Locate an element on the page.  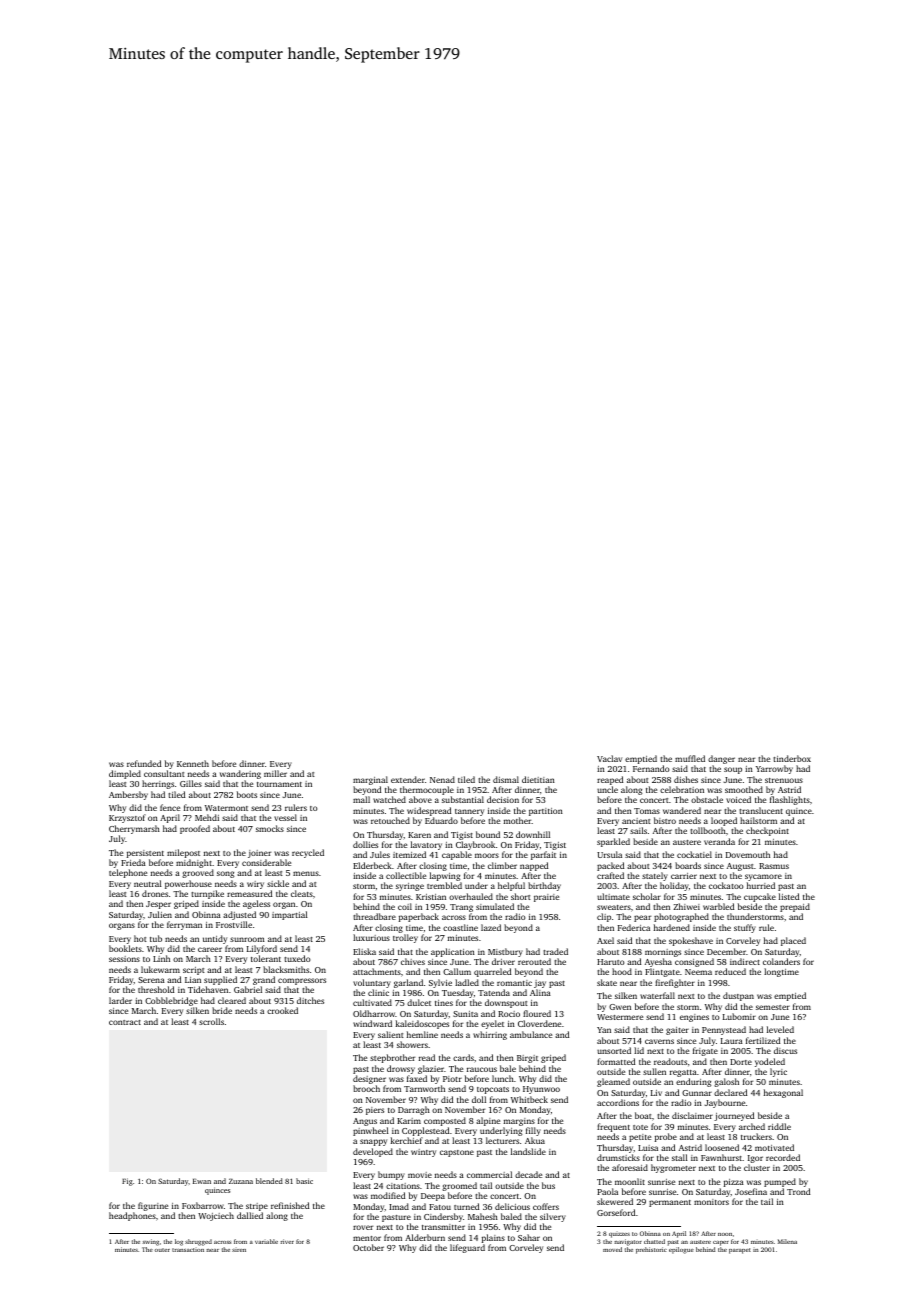
placed is located at coordinates (793, 941).
